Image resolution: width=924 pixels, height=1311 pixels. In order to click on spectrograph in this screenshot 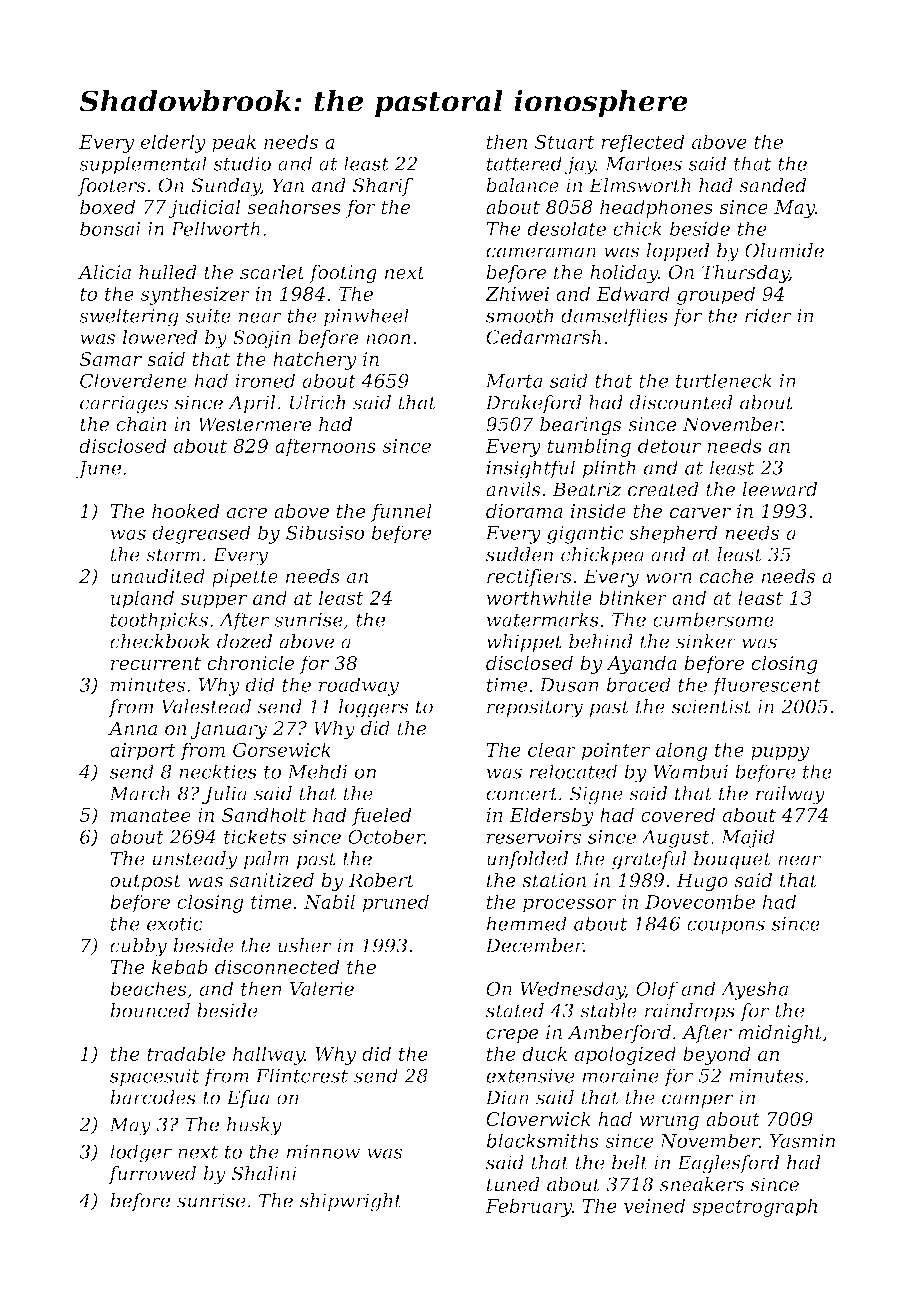, I will do `click(754, 1207)`.
